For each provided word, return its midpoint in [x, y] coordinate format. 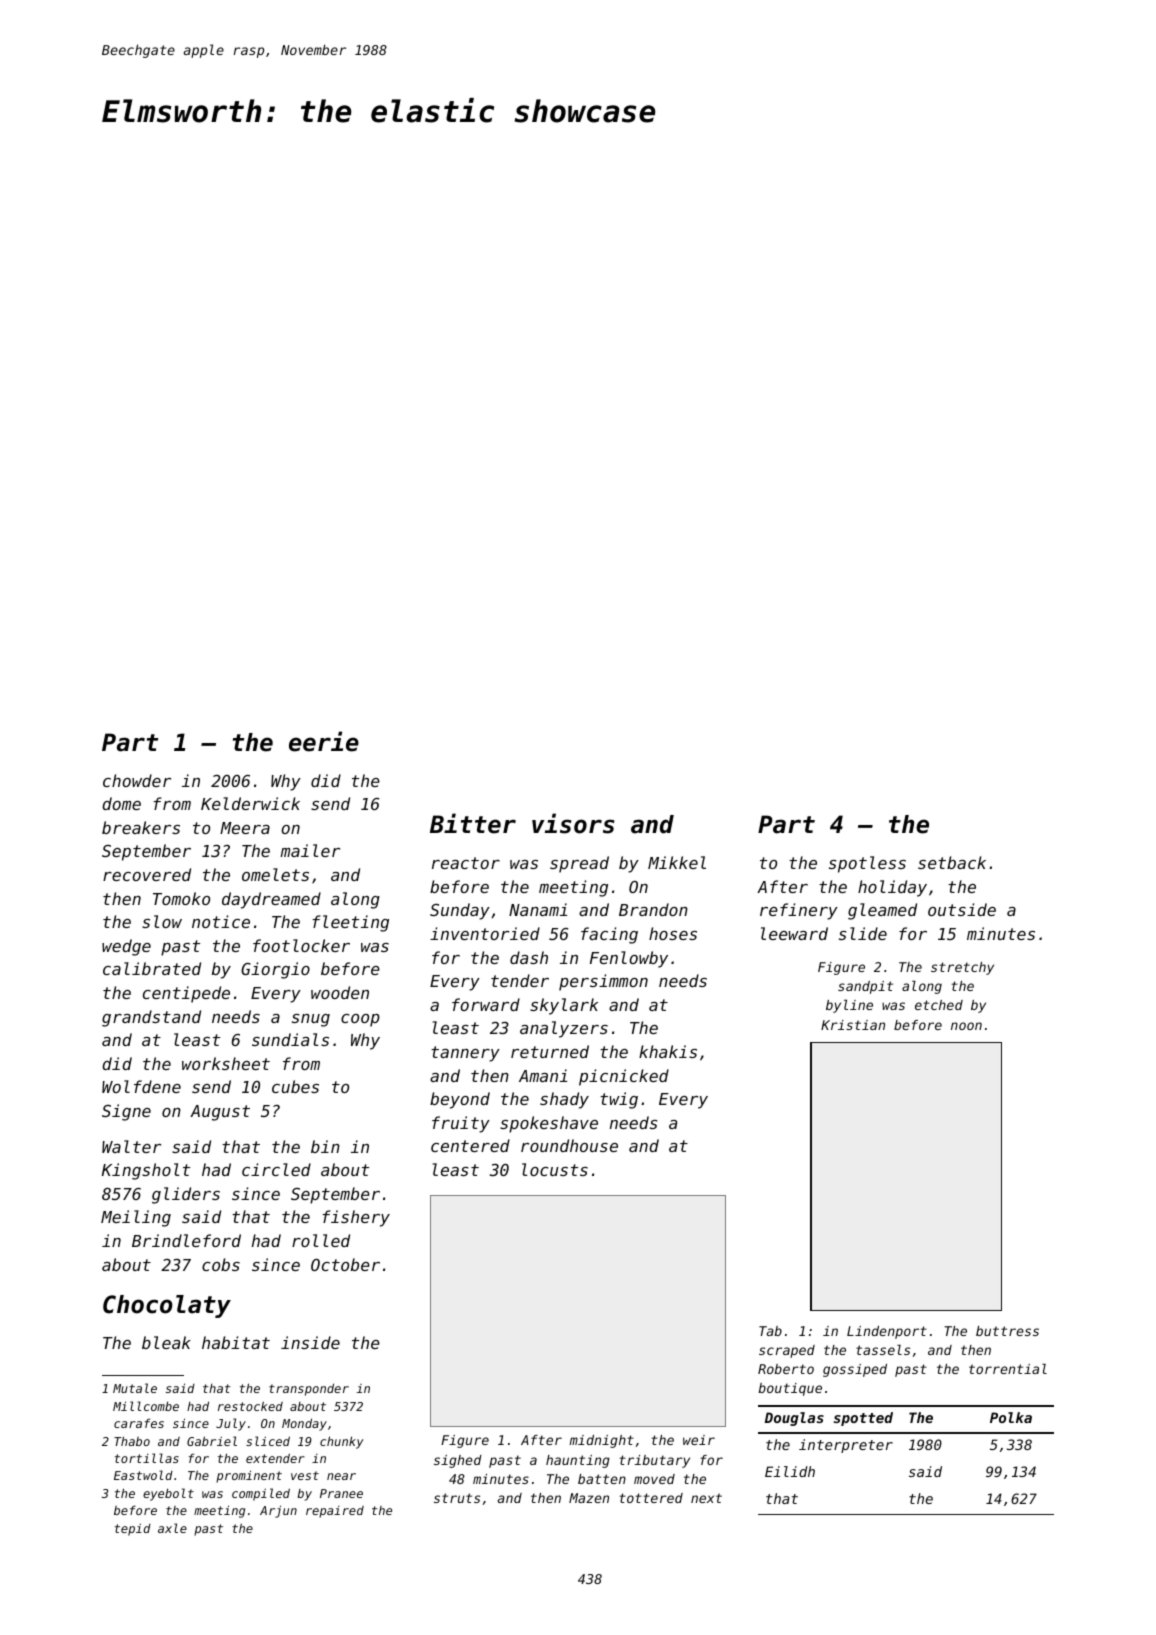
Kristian [853, 1025]
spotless [867, 864]
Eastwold [143, 1475]
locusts [555, 1169]
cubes [295, 1086]
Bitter [473, 823]
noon [966, 1026]
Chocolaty [167, 1306]
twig [619, 1100]
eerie [324, 741]
